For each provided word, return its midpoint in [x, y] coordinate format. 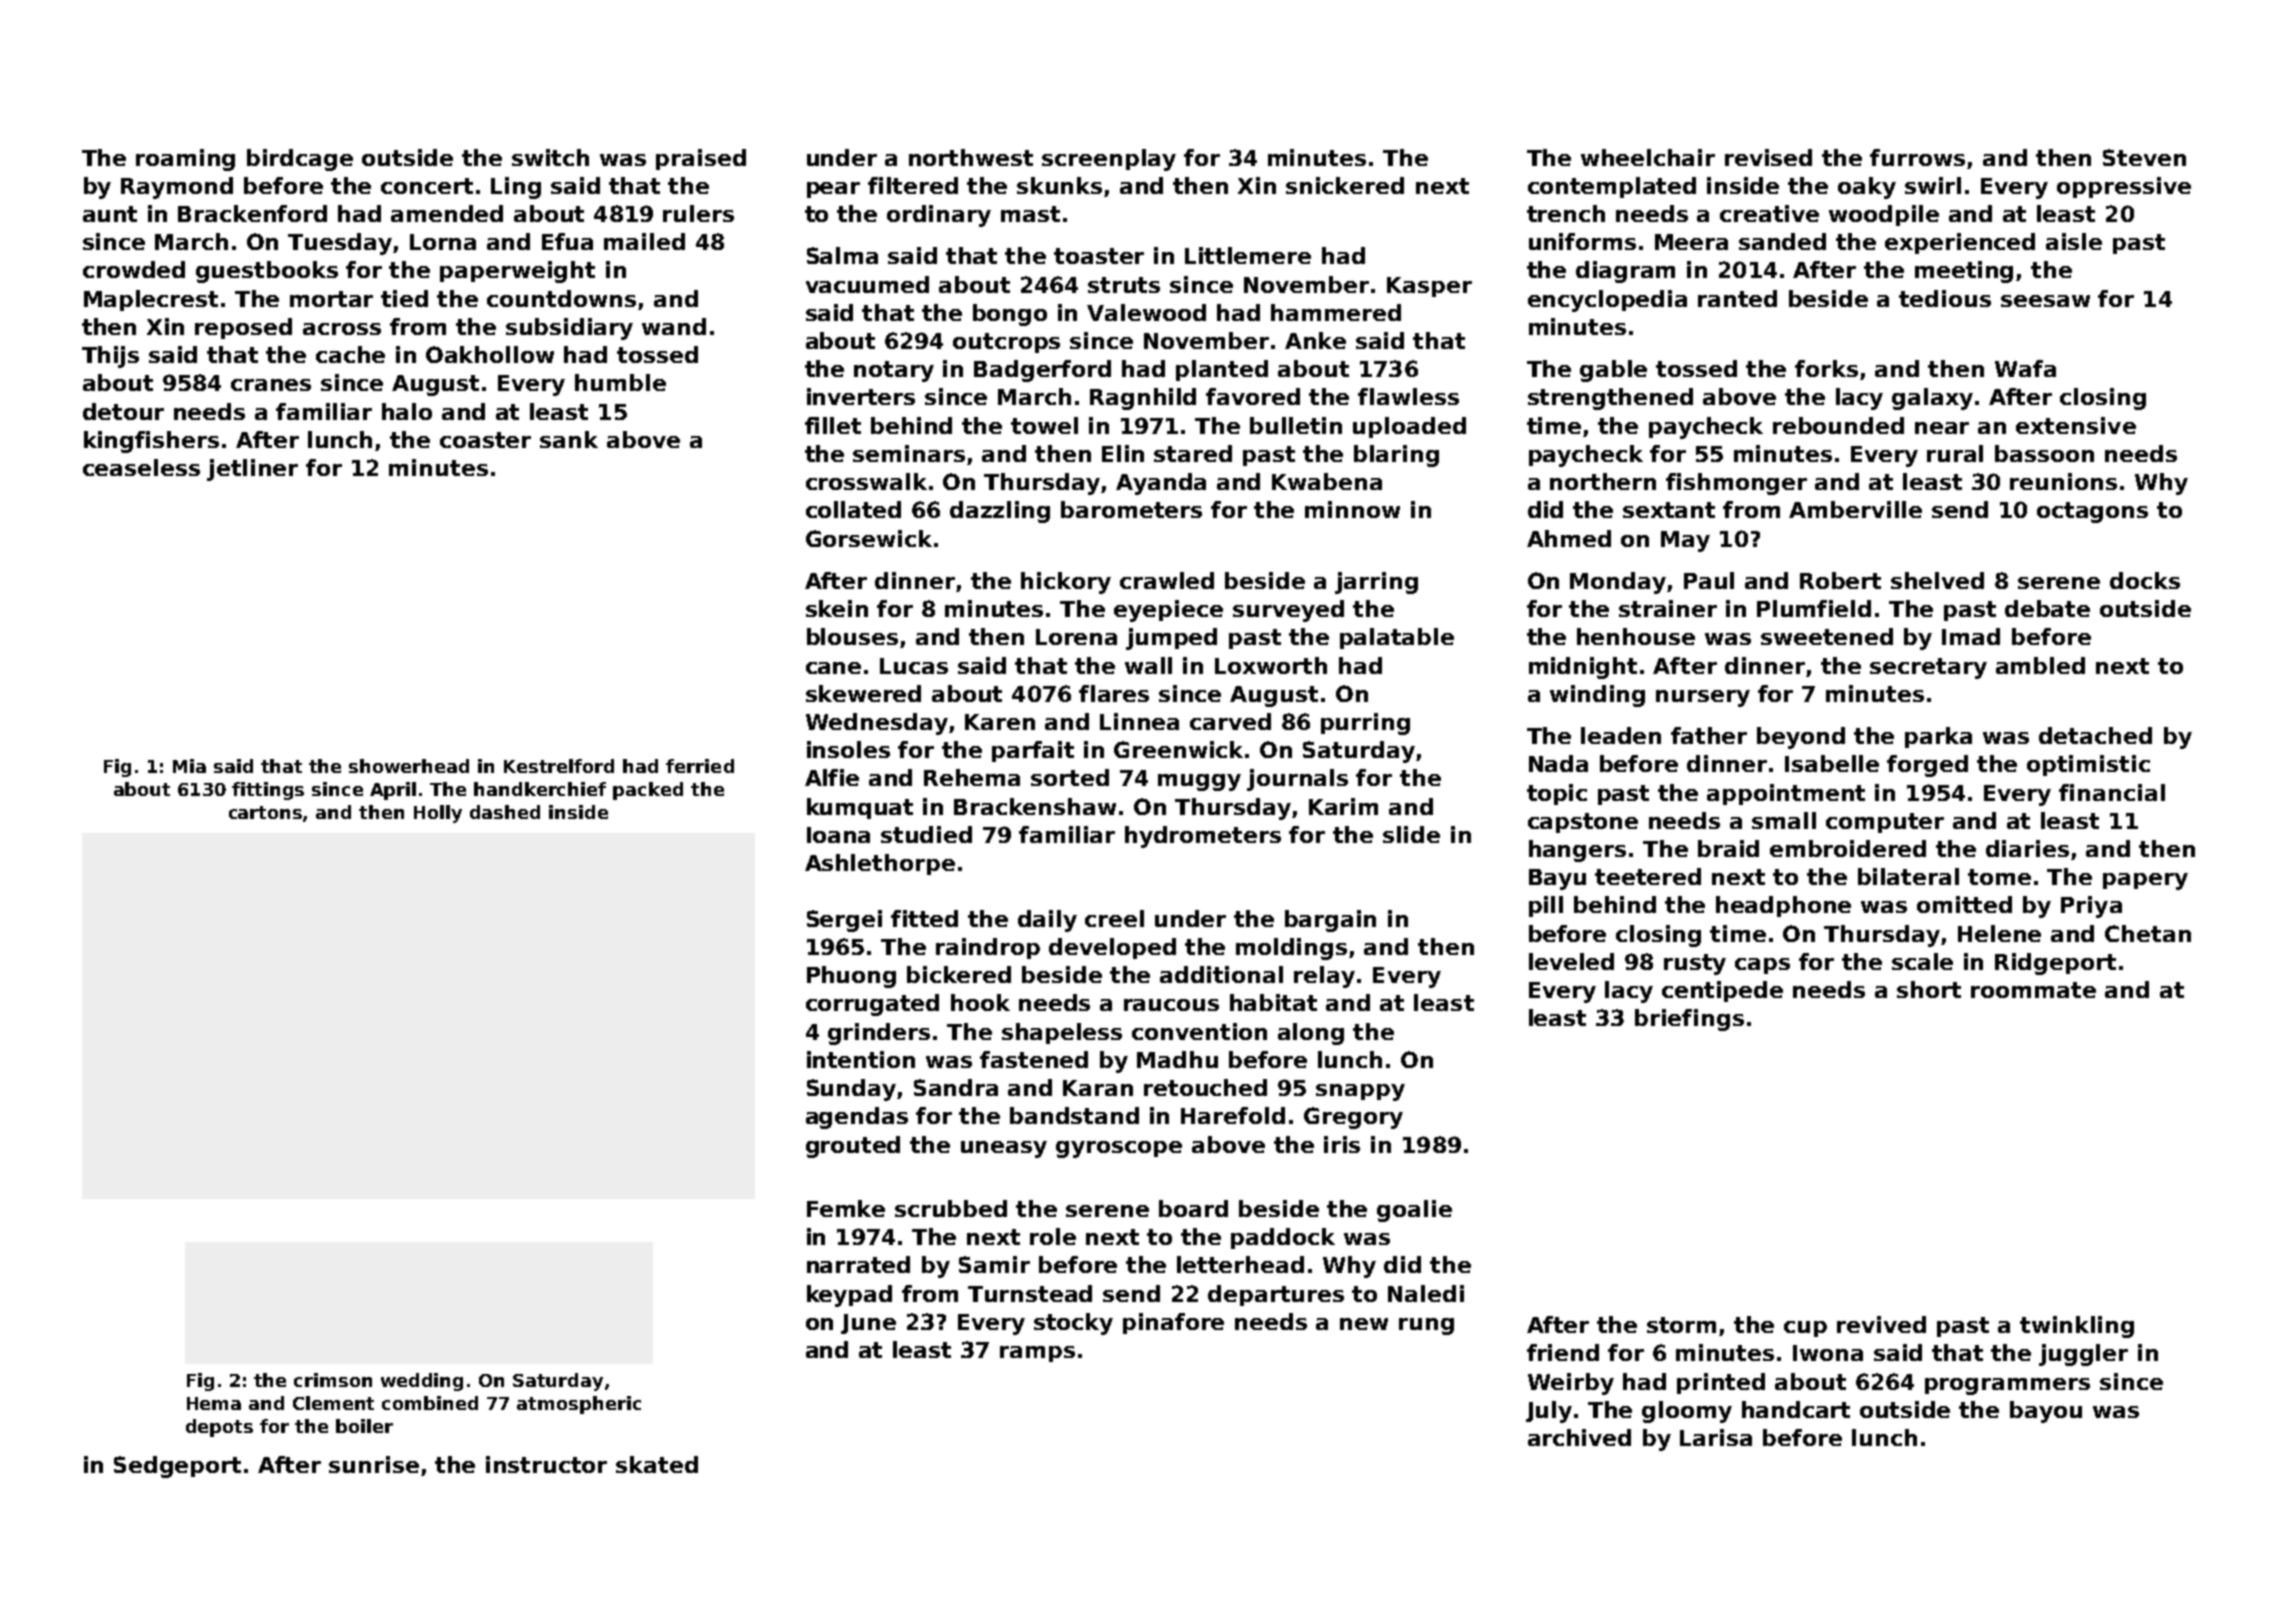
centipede [1722, 991]
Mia [189, 766]
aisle [2074, 241]
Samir [994, 1264]
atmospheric [579, 1405]
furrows [1917, 157]
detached [2095, 735]
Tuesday [340, 244]
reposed [243, 328]
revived [1881, 1324]
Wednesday [877, 724]
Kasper [1429, 287]
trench [1566, 213]
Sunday [851, 1090]
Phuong [851, 977]
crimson [333, 1380]
